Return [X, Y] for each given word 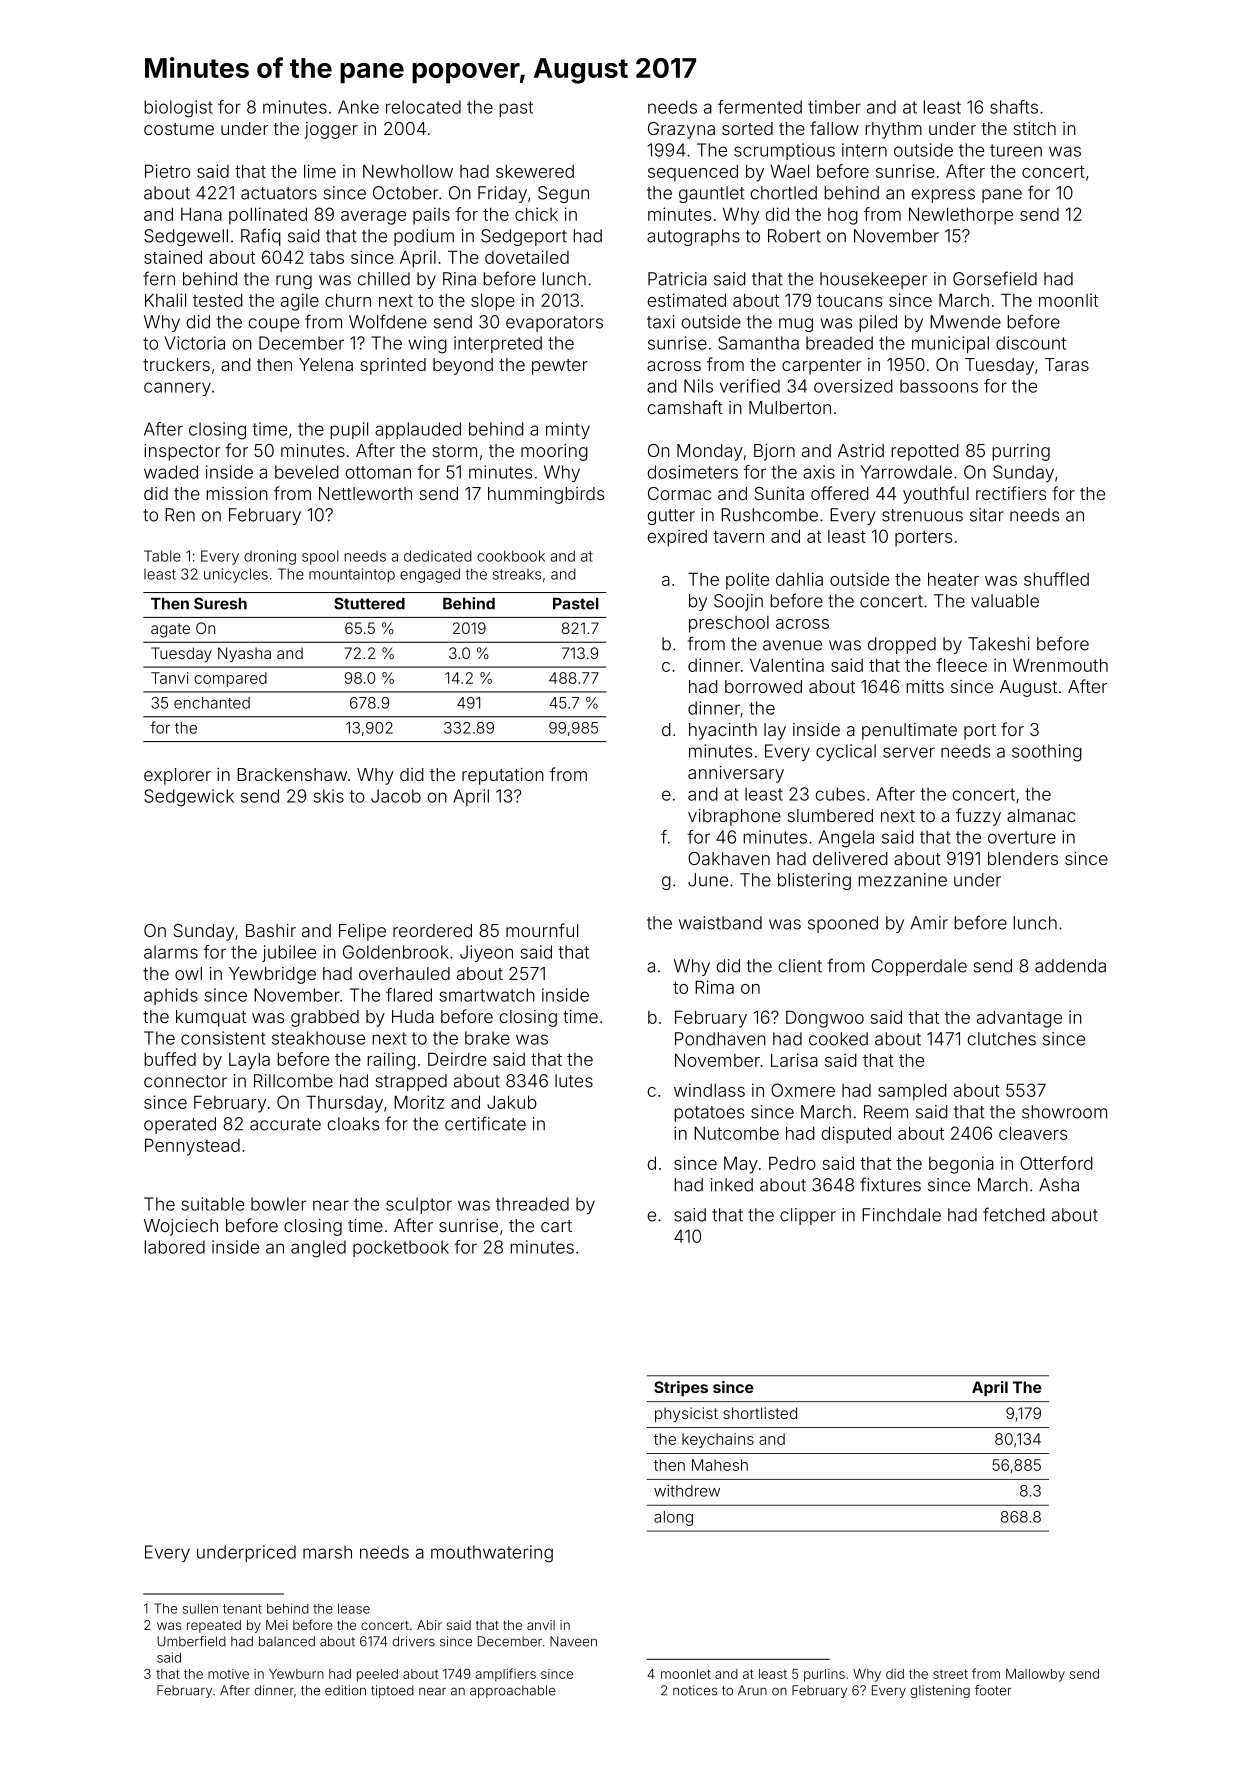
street [950, 1674]
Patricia [677, 279]
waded [171, 472]
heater [953, 579]
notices [695, 1690]
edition [345, 1690]
